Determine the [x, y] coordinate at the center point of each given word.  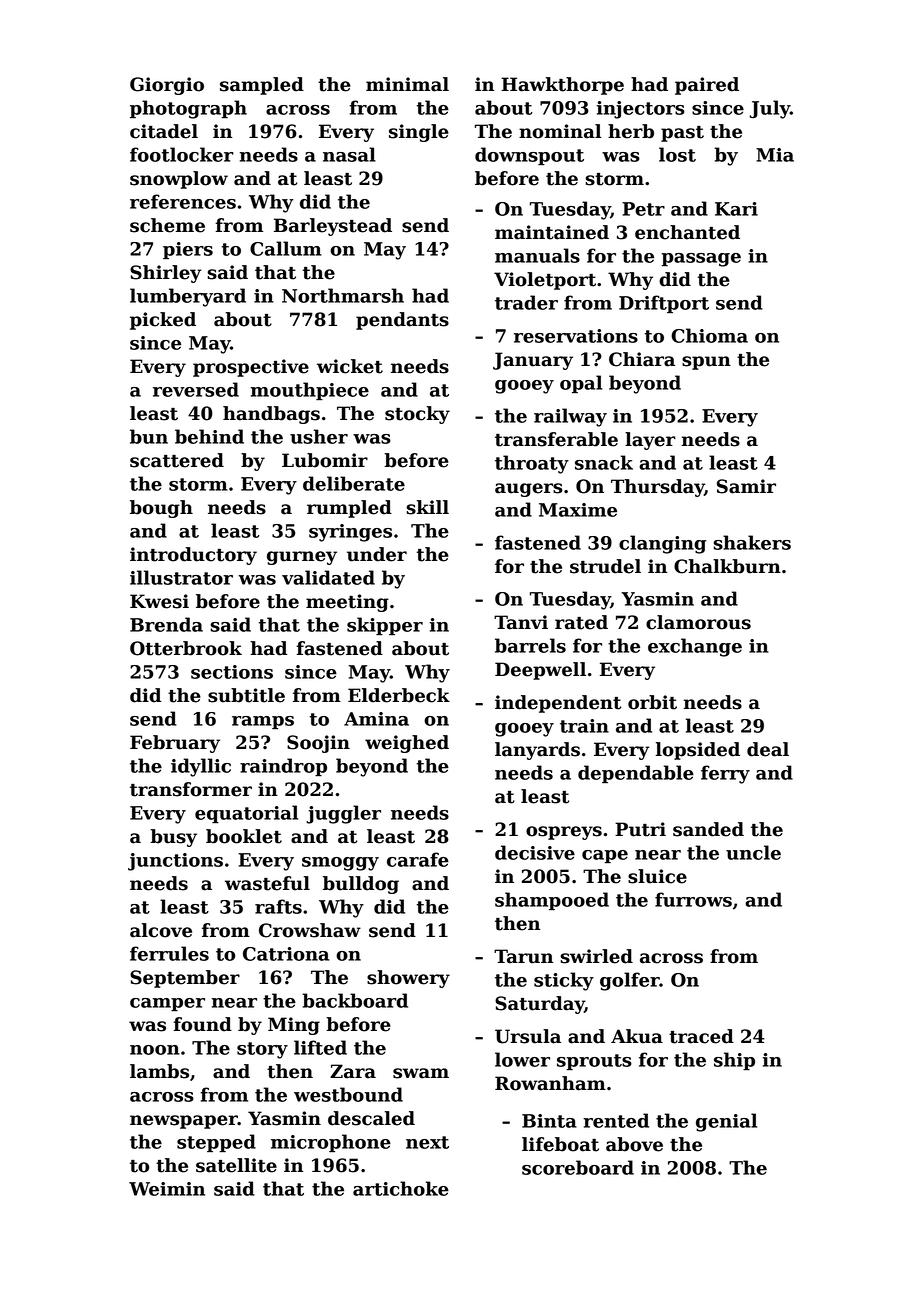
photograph [188, 109]
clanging [662, 544]
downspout [529, 156]
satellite [236, 1165]
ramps [263, 722]
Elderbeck [399, 695]
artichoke [401, 1188]
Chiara [642, 359]
